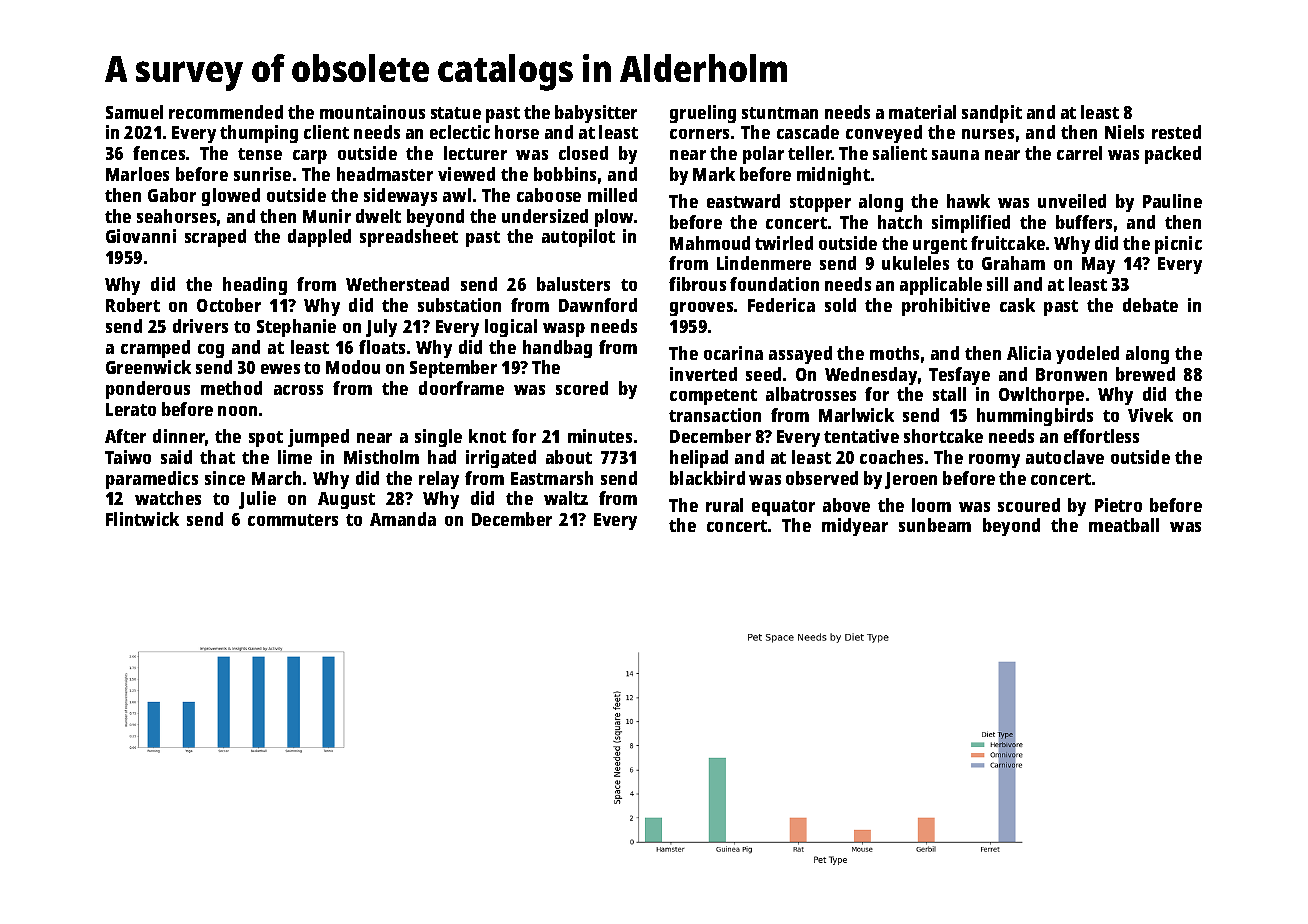 The width and height of the screenshot is (1308, 924). What do you see at coordinates (922, 112) in the screenshot?
I see `material` at bounding box center [922, 112].
